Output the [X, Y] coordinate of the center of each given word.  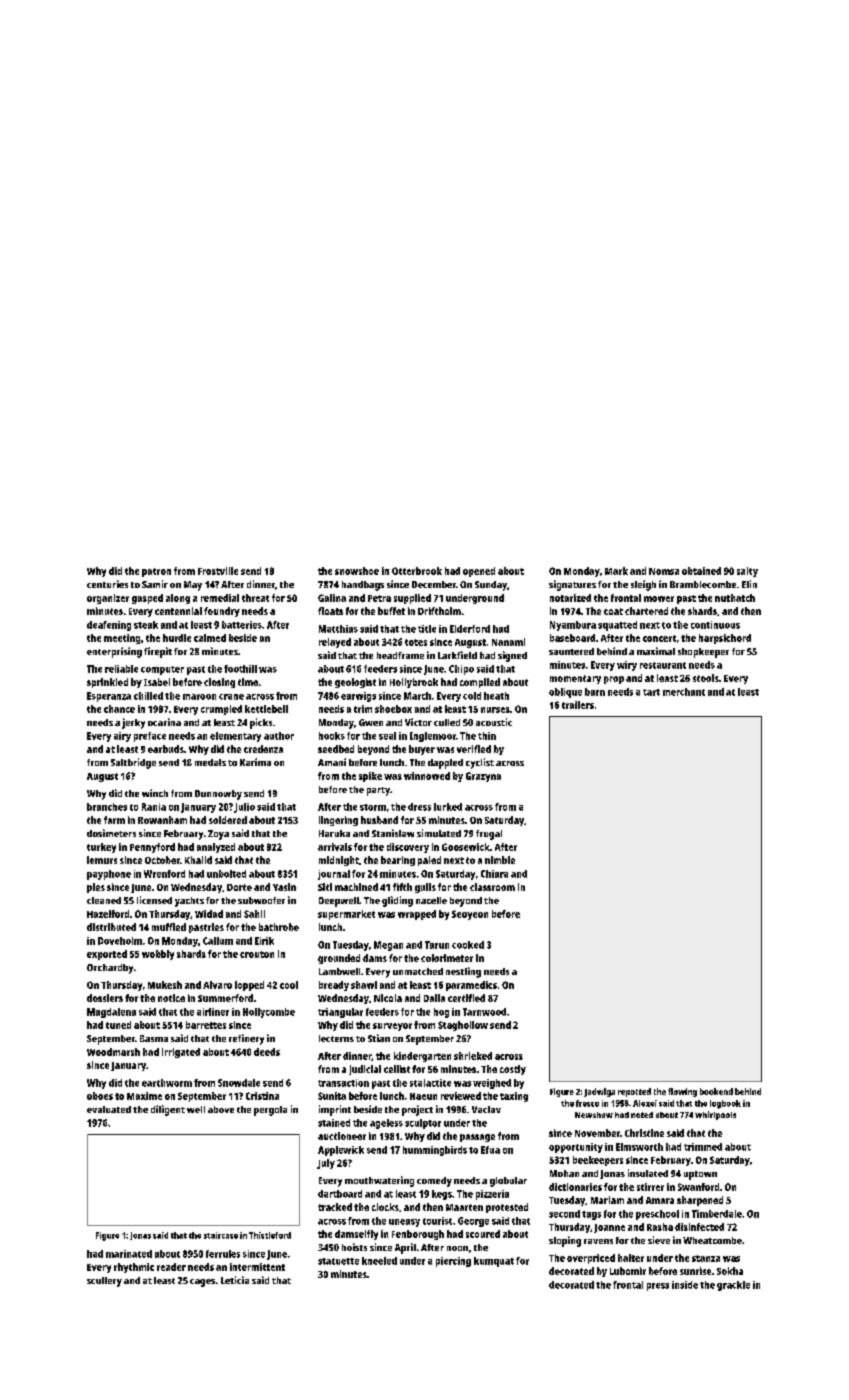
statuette [338, 1261]
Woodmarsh [113, 1052]
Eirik [264, 941]
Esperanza [109, 697]
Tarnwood [484, 1012]
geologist [355, 683]
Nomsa [664, 571]
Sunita [332, 1096]
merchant [684, 692]
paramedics [471, 986]
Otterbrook [417, 571]
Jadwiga [599, 1092]
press [658, 1287]
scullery [104, 1282]
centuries [107, 584]
